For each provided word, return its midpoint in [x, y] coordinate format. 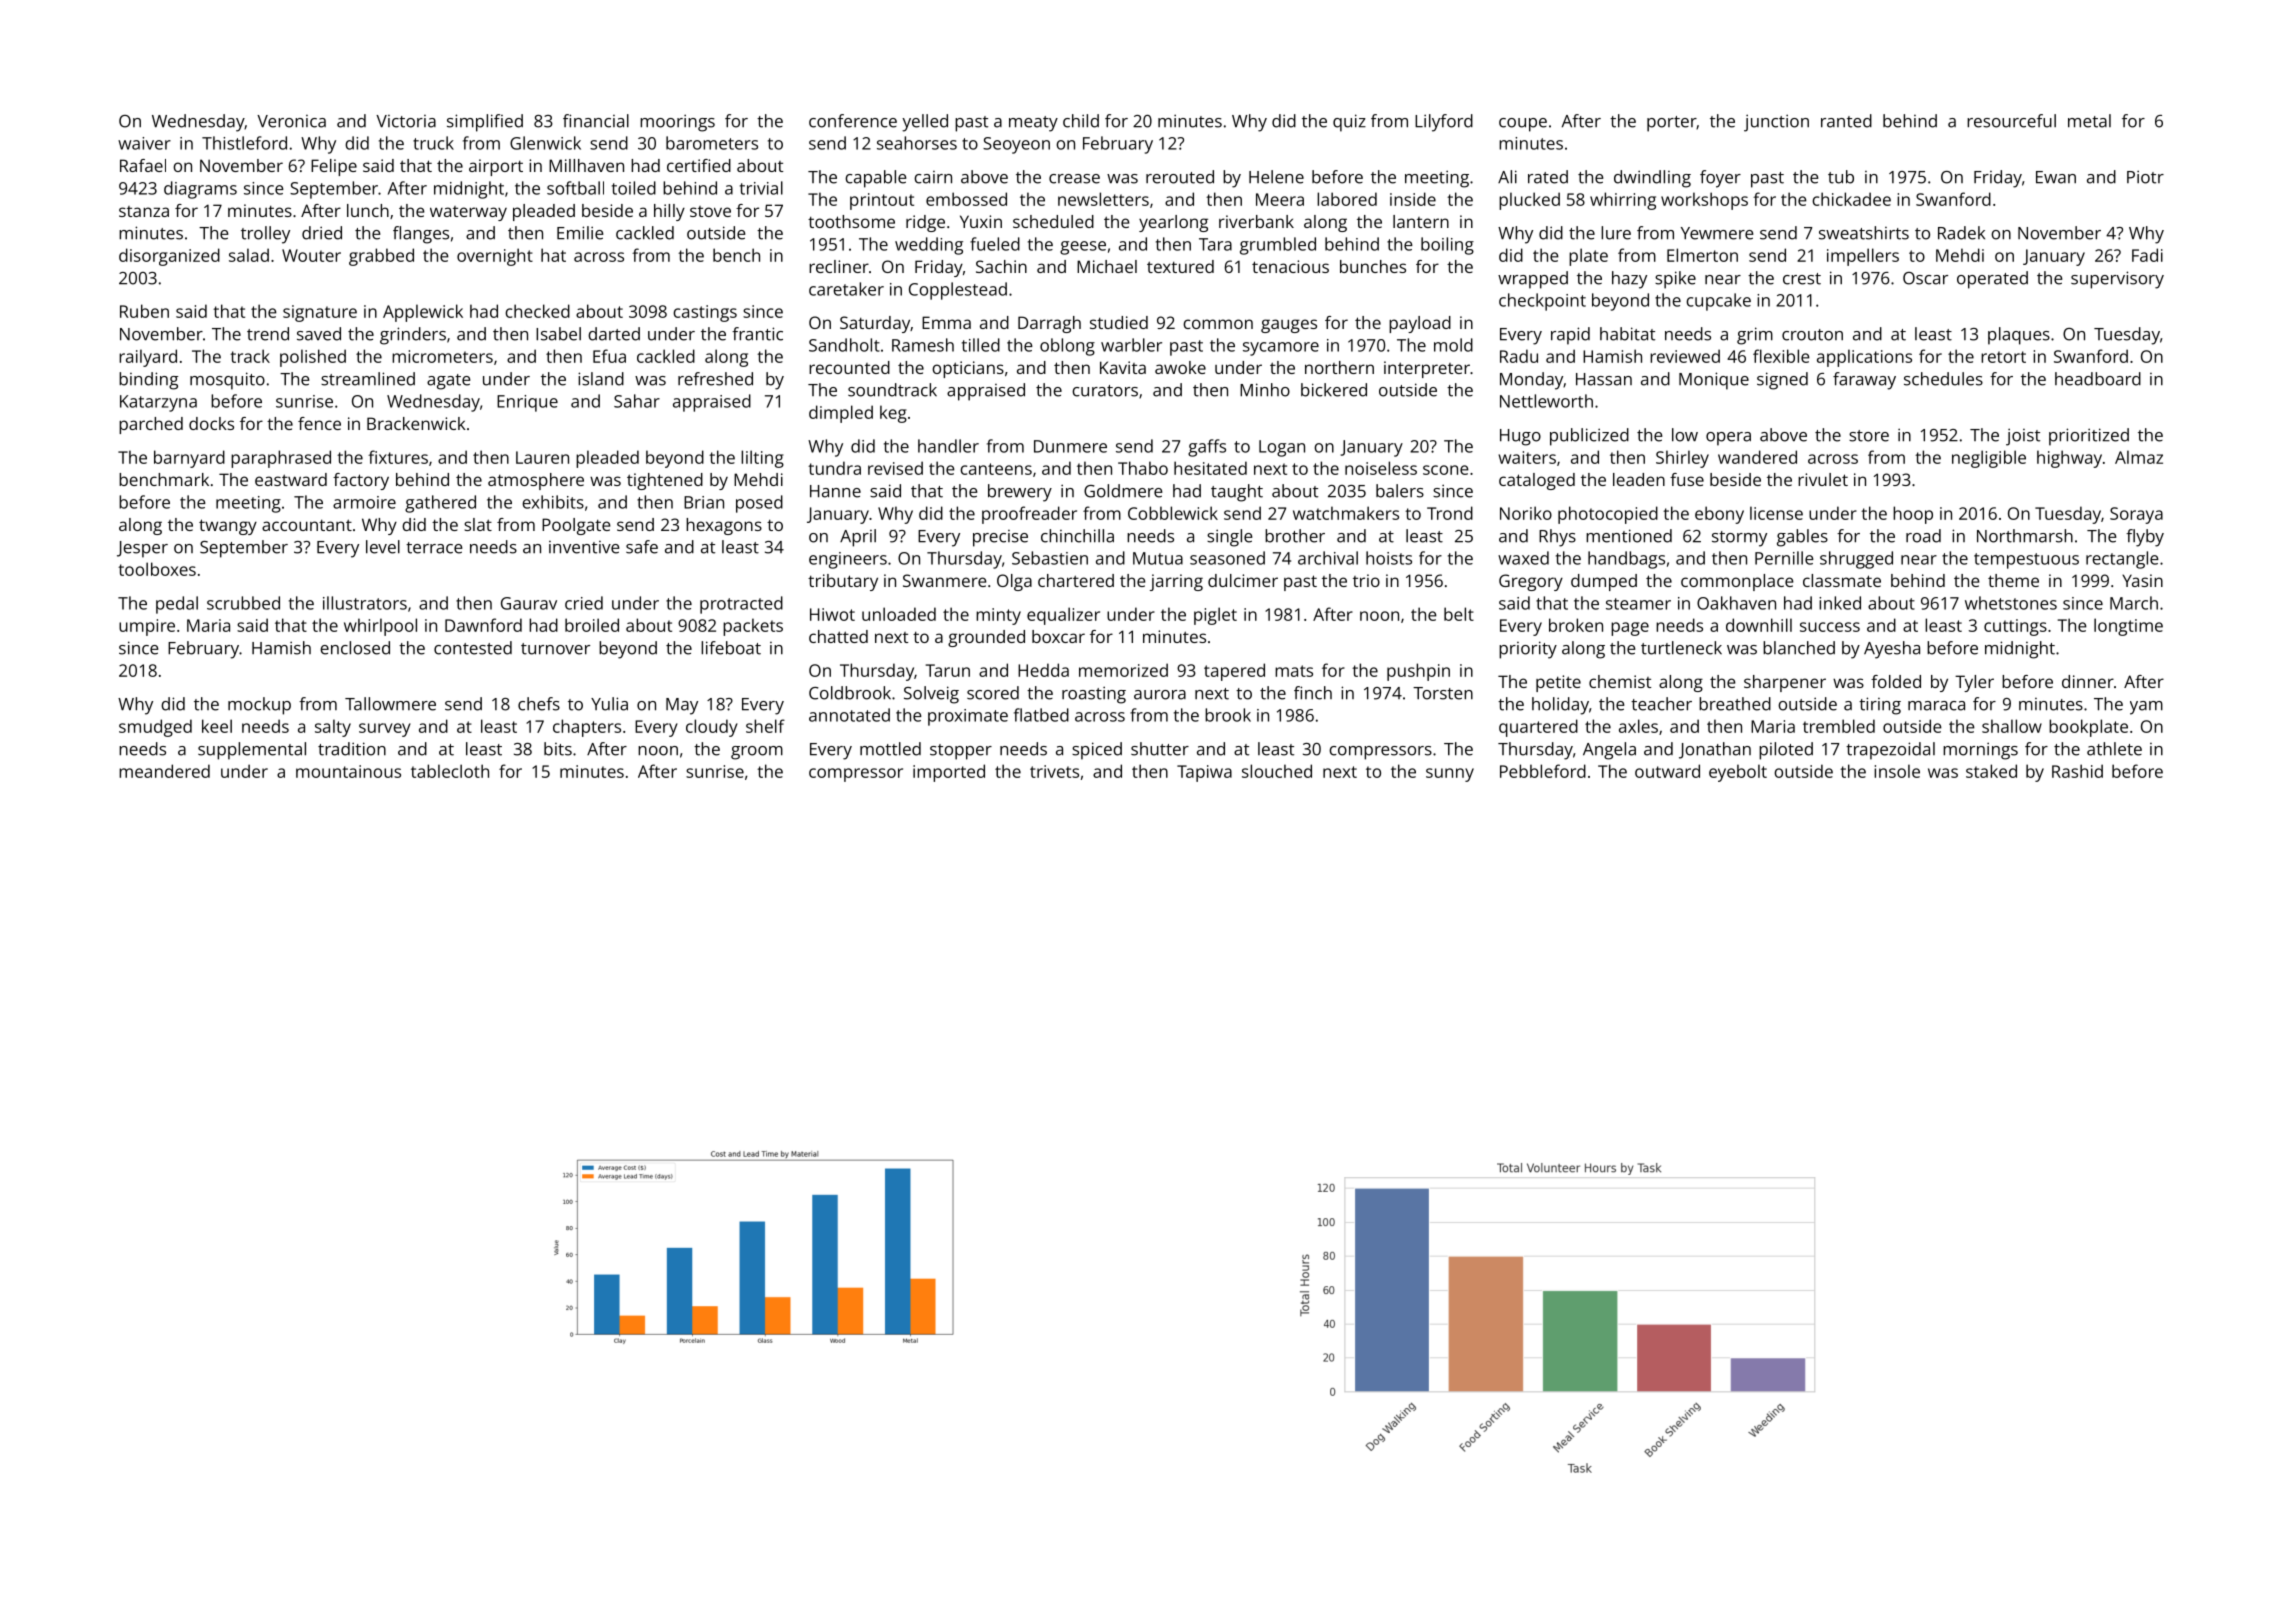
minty [998, 616]
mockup [259, 706]
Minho [1265, 390]
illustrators [365, 603]
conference [853, 121]
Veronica [291, 121]
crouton [1812, 335]
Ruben [144, 311]
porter [1671, 124]
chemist [1620, 681]
